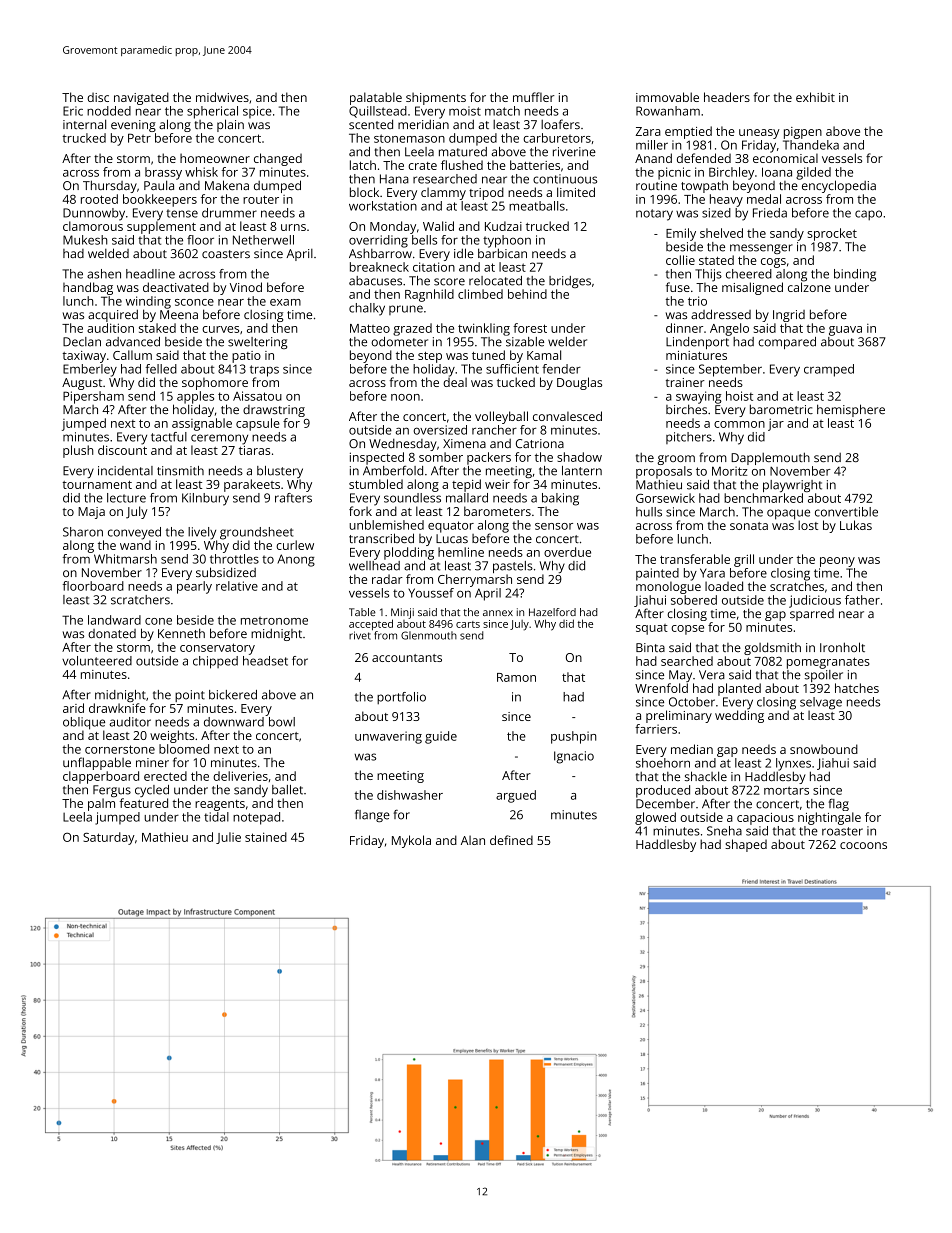 This image has height=1233, width=952. What do you see at coordinates (516, 677) in the image?
I see `Ramon` at bounding box center [516, 677].
